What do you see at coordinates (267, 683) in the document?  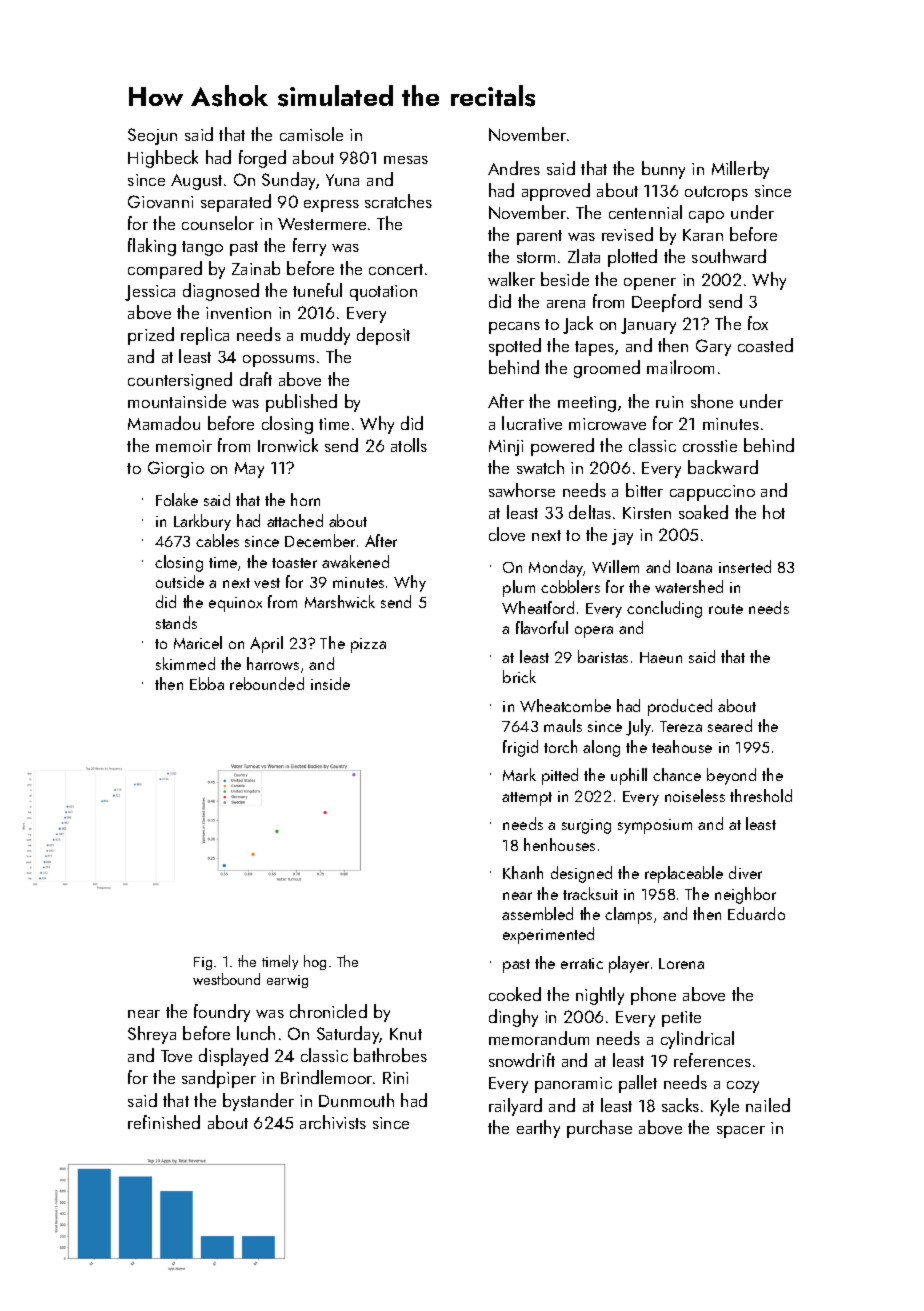 I see `rebounded` at bounding box center [267, 683].
